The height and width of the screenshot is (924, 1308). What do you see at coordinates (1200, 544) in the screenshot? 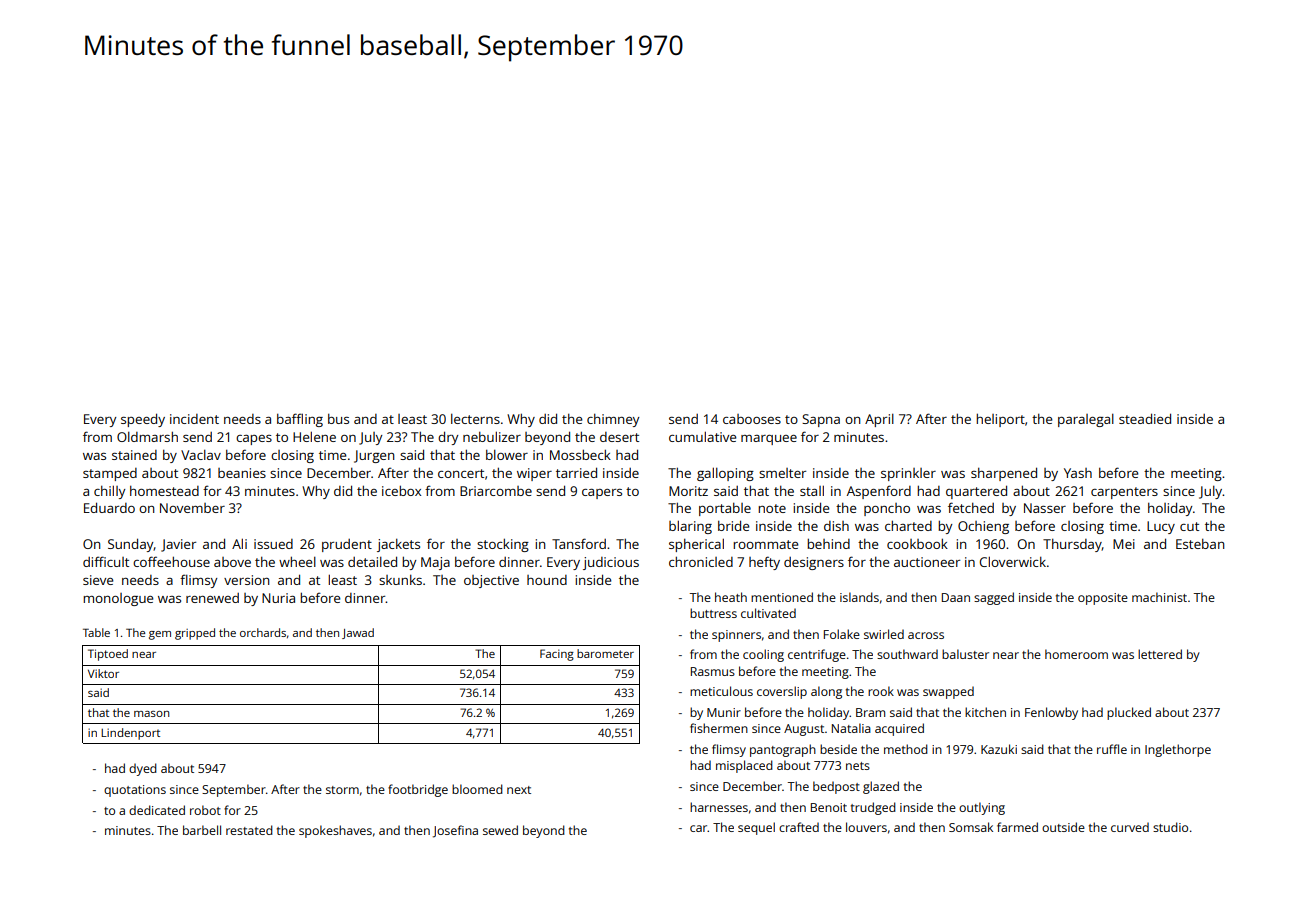
I see `Esteban` at bounding box center [1200, 544].
